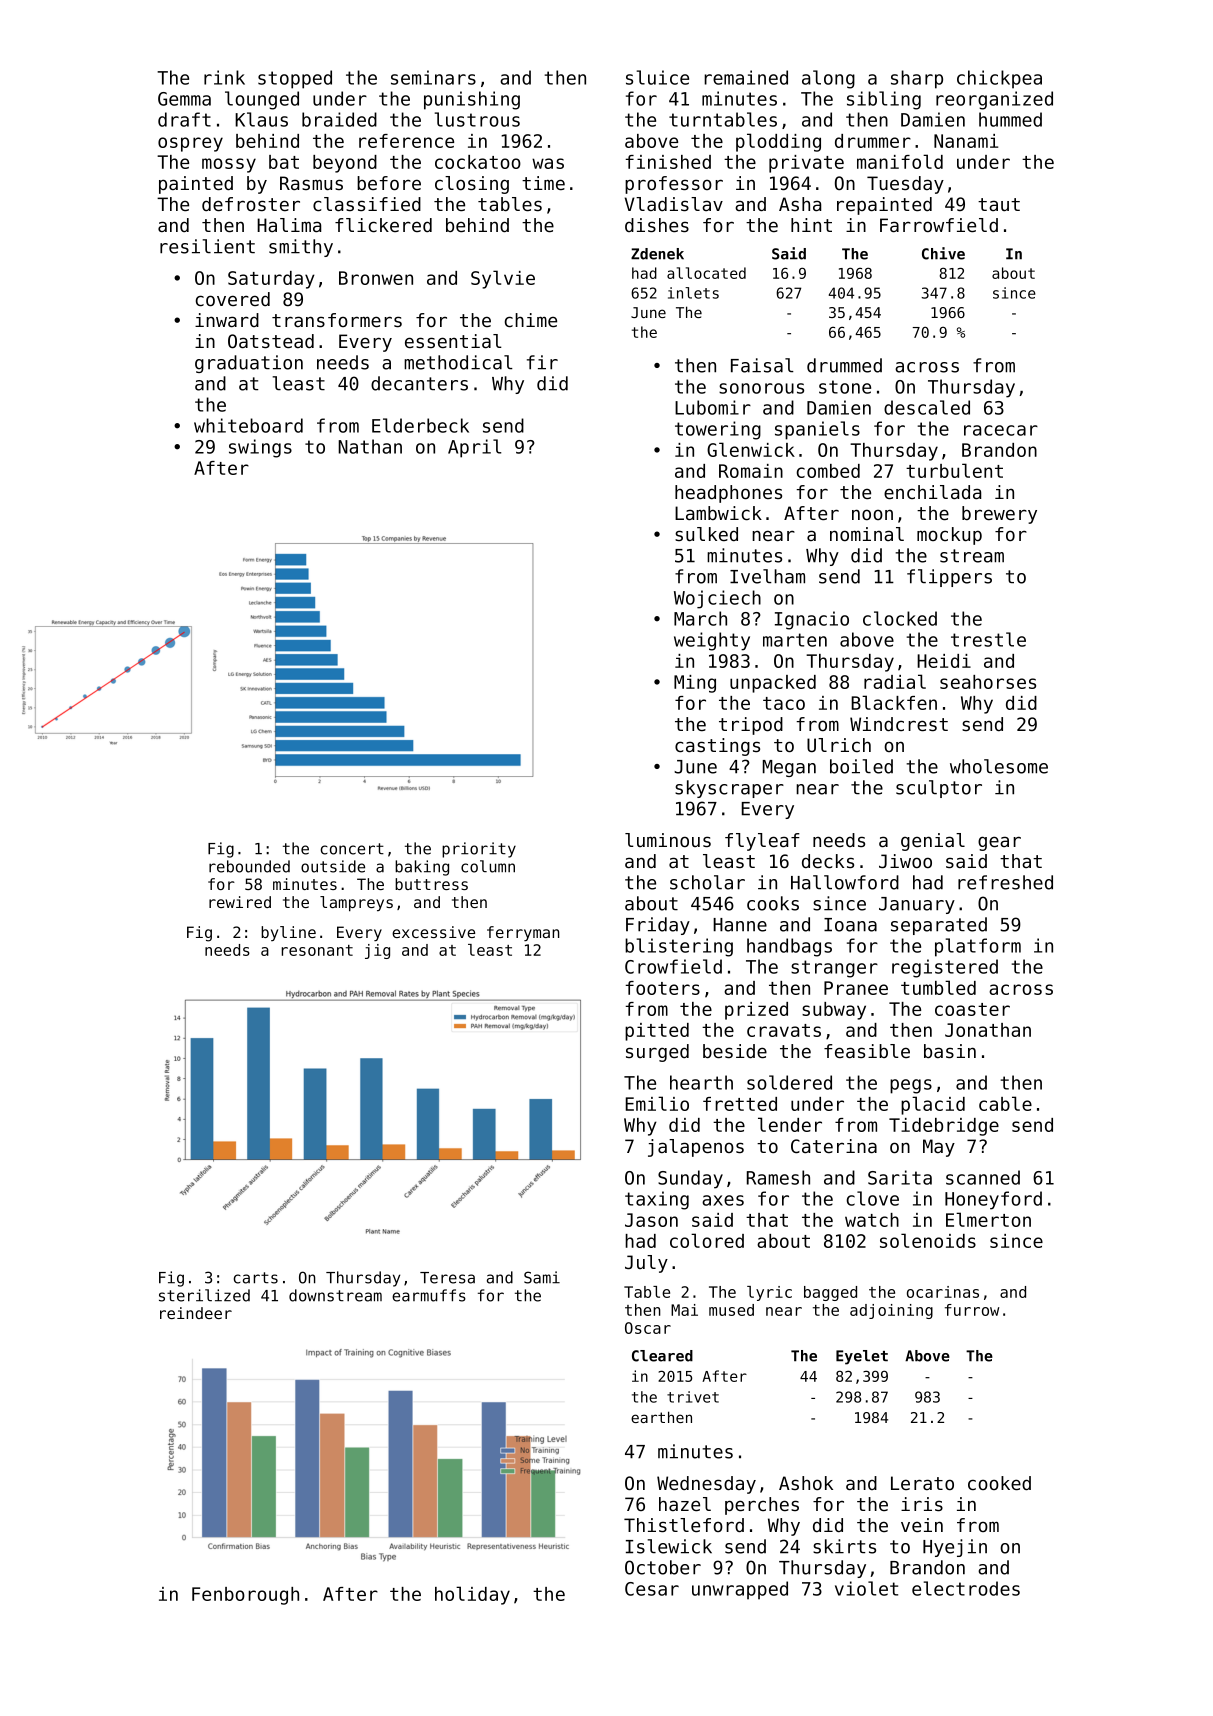 This image has height=1716, width=1213. I want to click on seminars, so click(433, 77).
